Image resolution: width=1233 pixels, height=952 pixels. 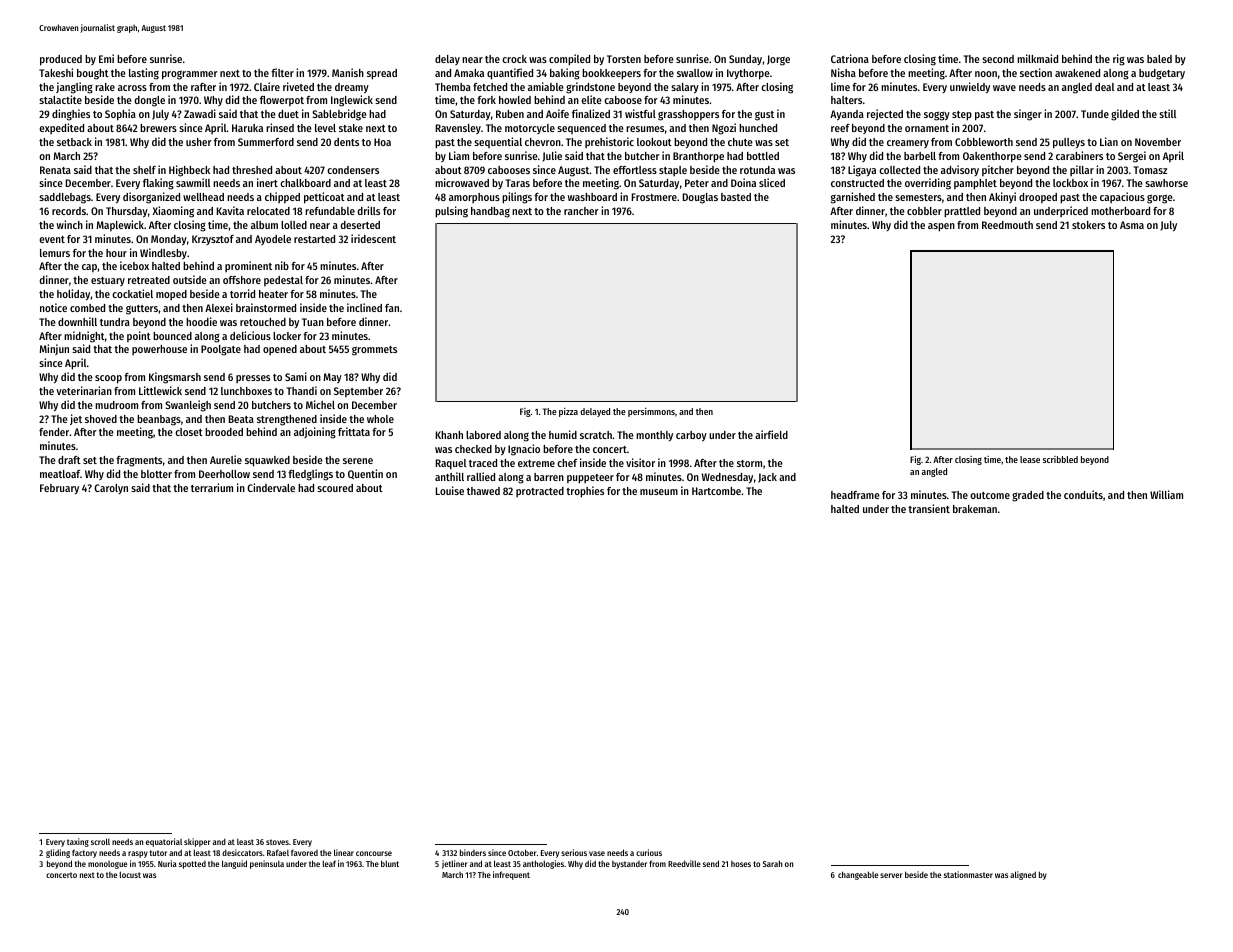 I want to click on holiday, so click(x=73, y=294).
